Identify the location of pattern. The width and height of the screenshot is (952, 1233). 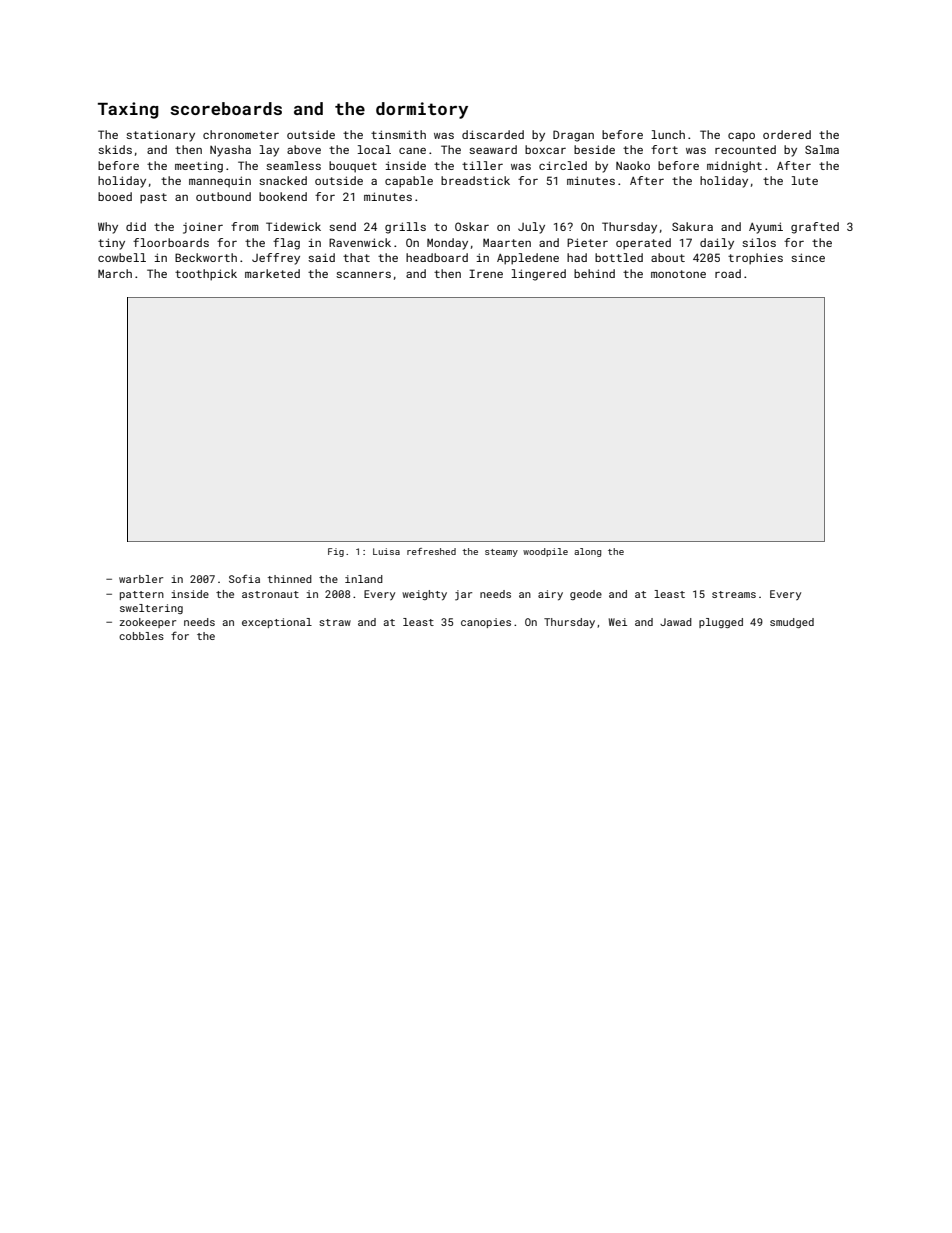
(142, 595).
